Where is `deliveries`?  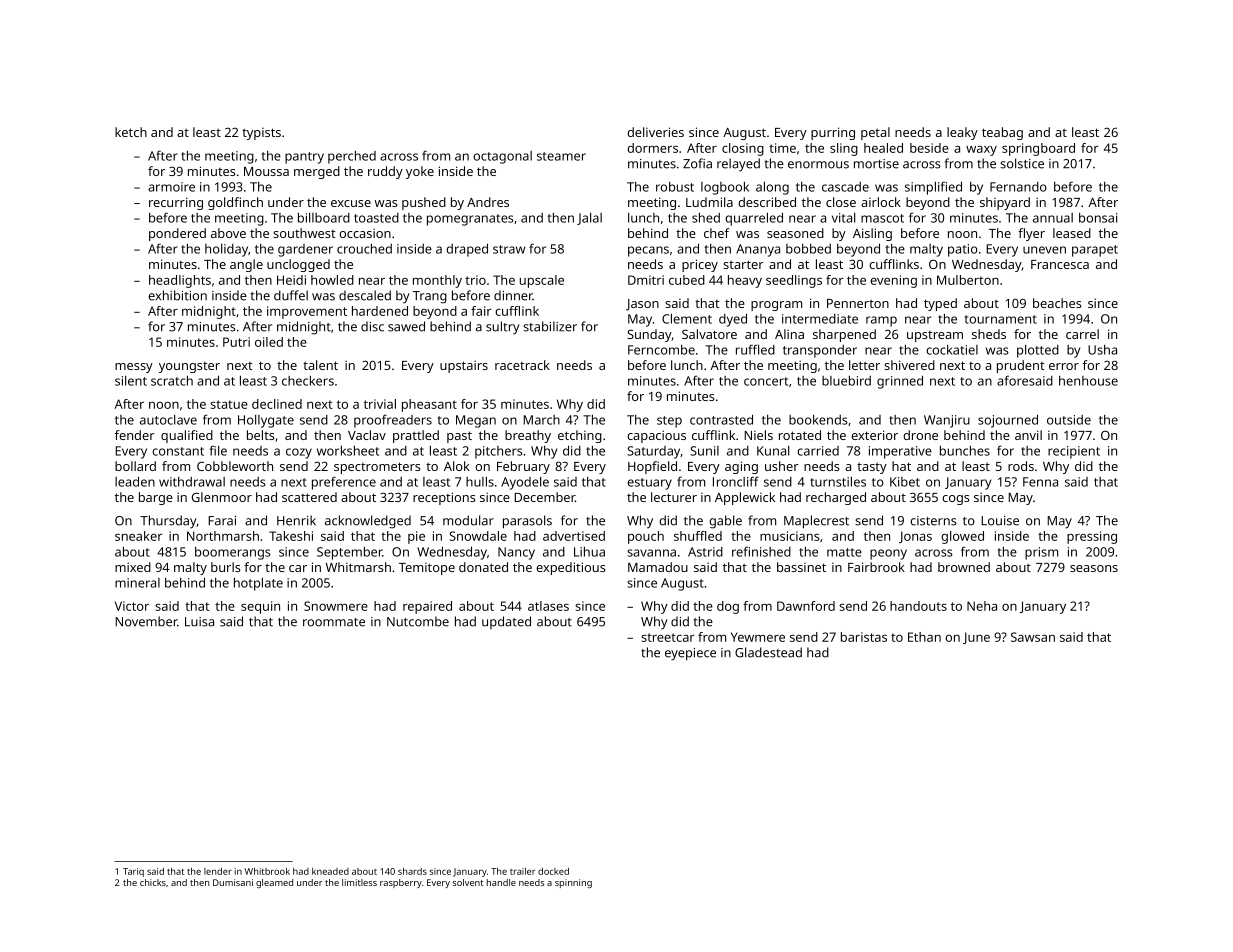 deliveries is located at coordinates (655, 132).
